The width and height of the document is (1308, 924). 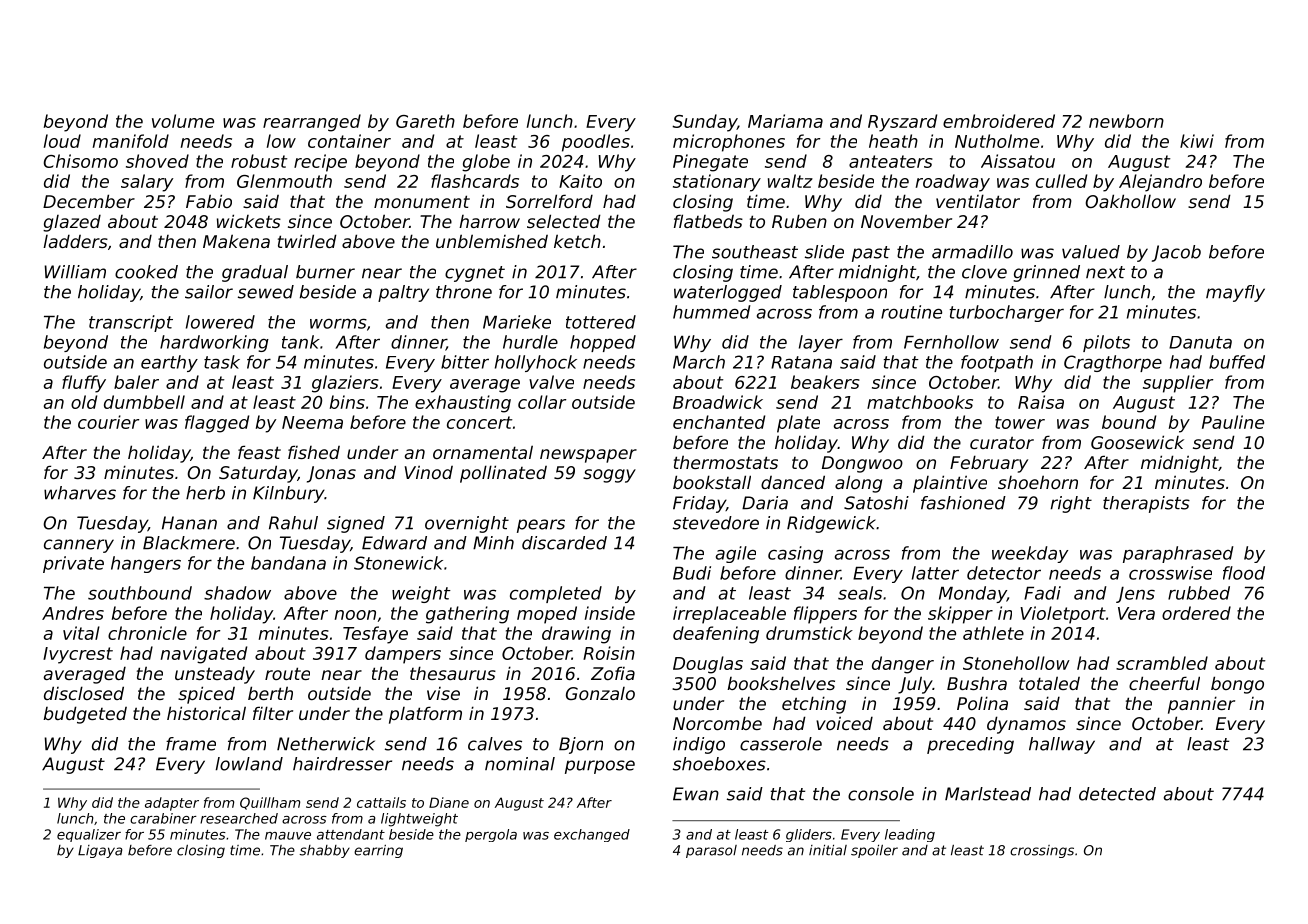 What do you see at coordinates (825, 615) in the document?
I see `flippers` at bounding box center [825, 615].
